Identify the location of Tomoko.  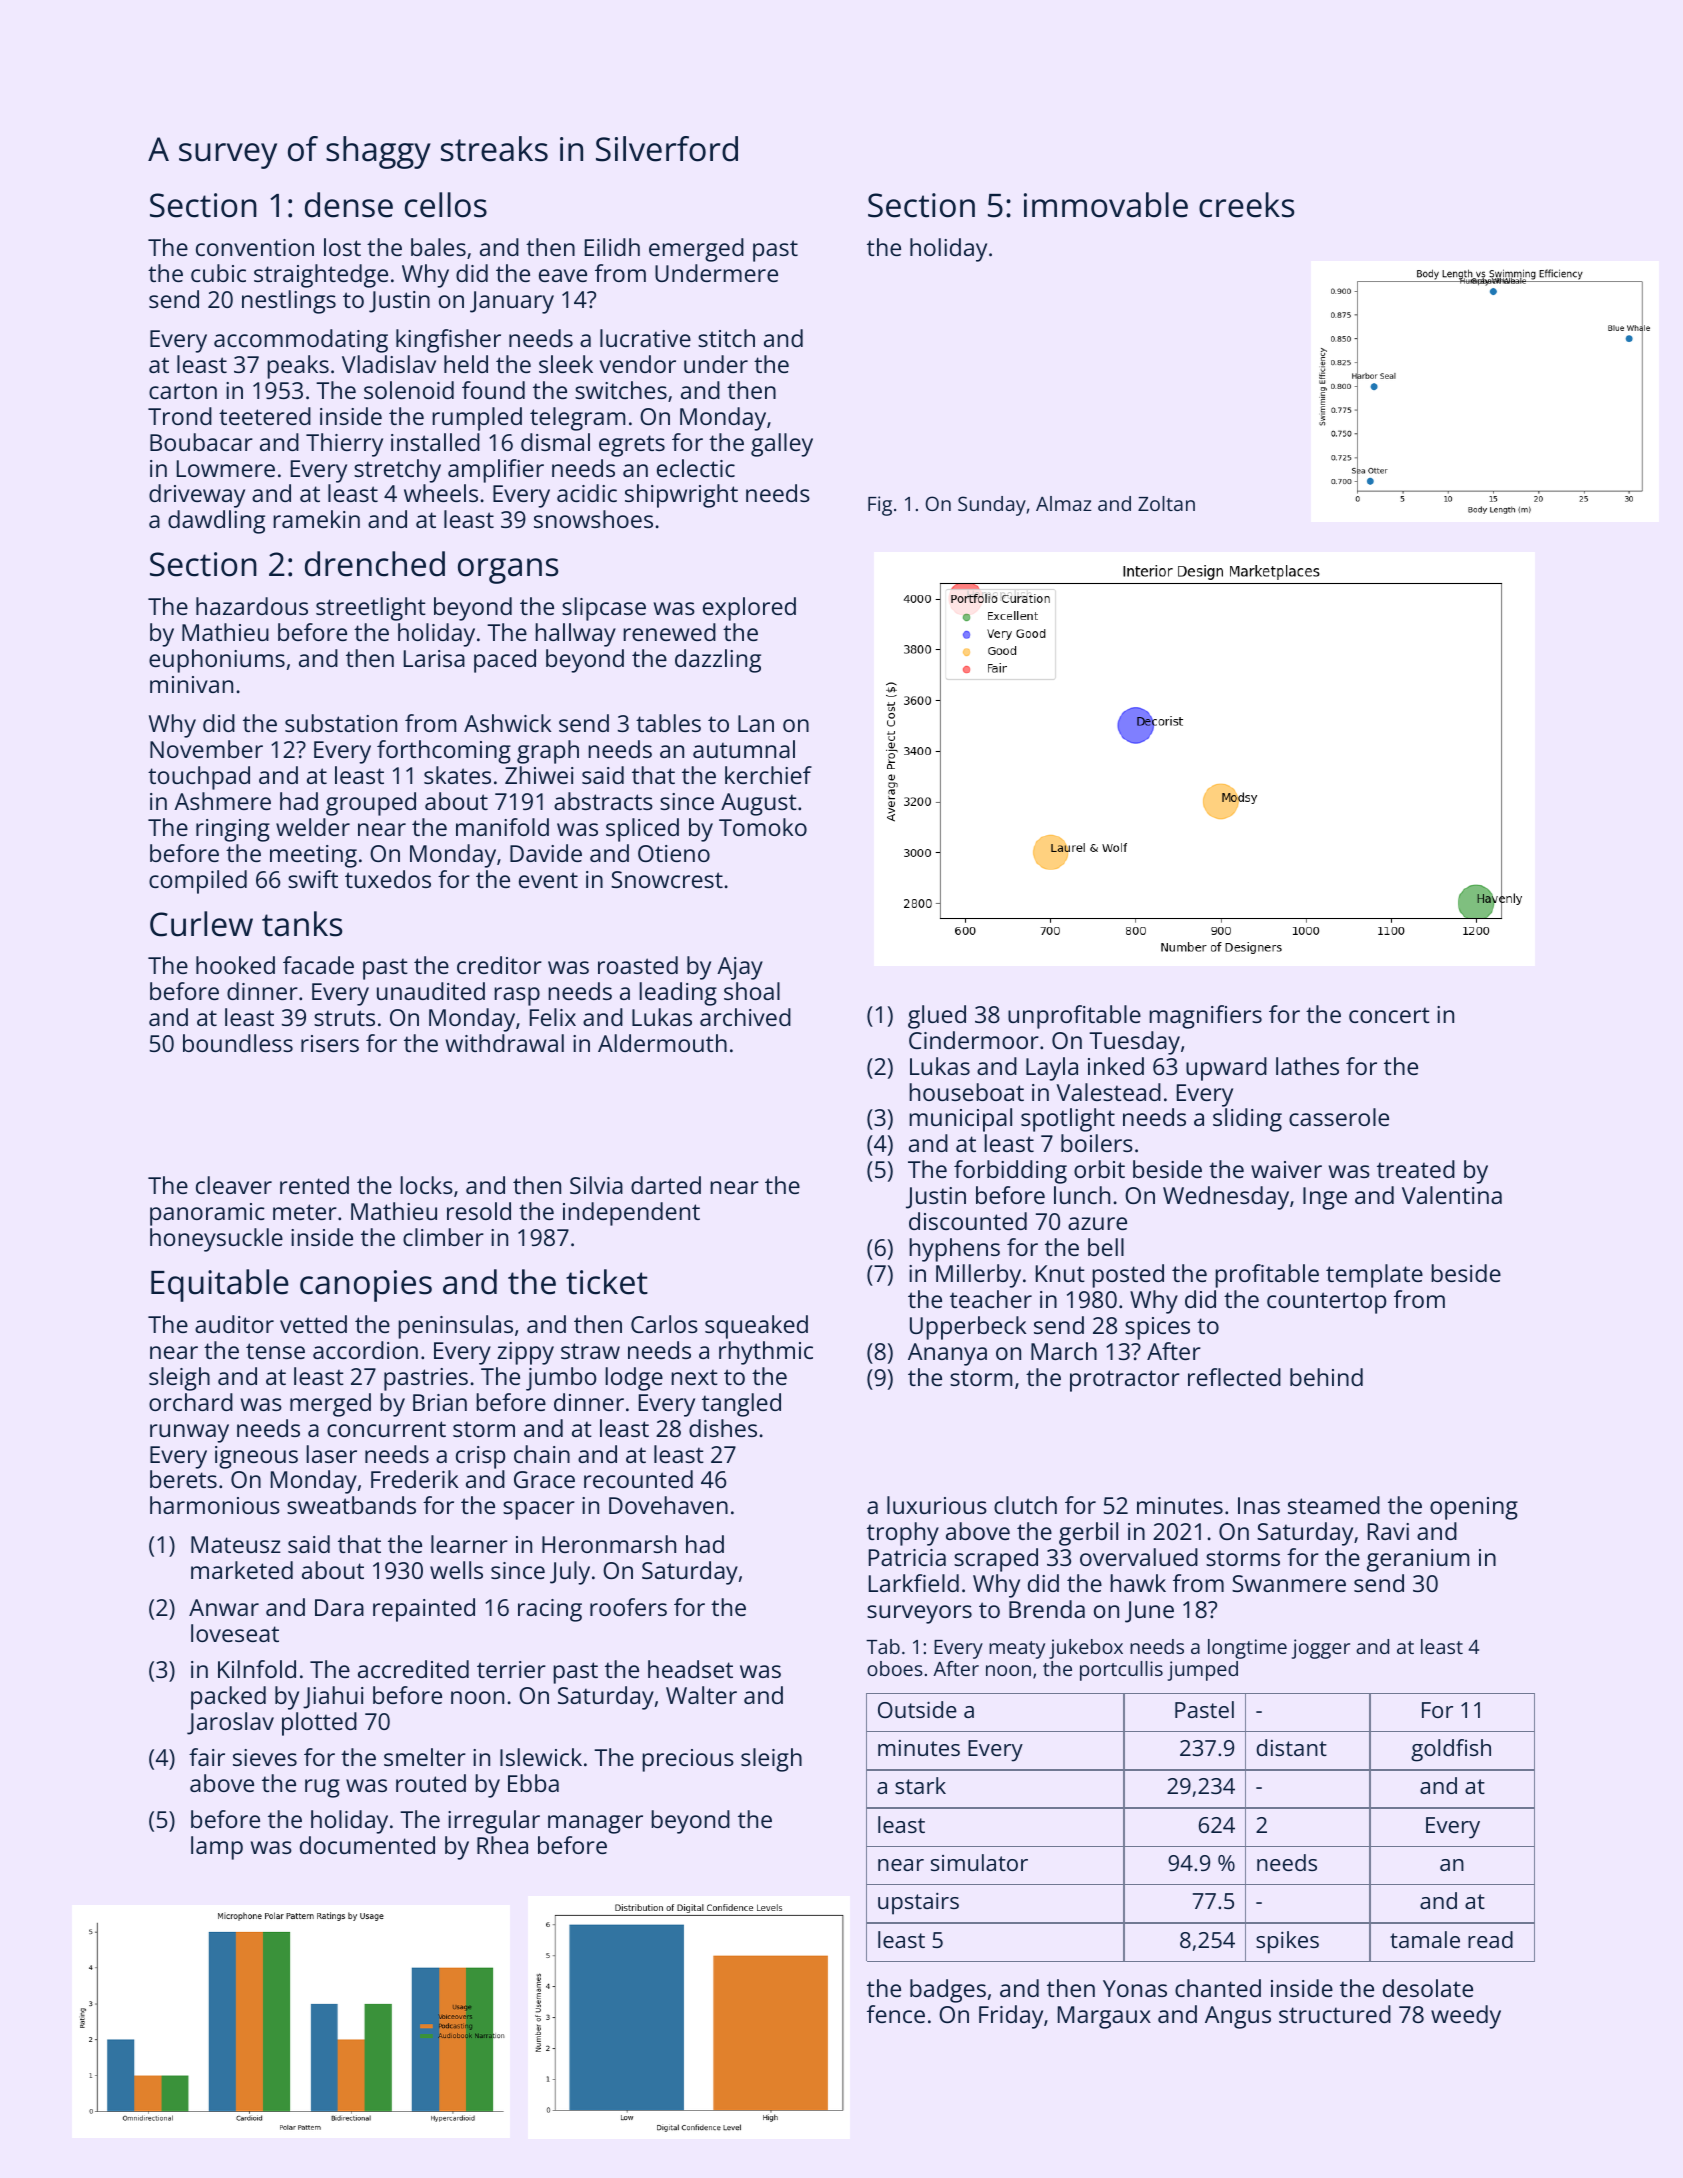
(763, 827).
